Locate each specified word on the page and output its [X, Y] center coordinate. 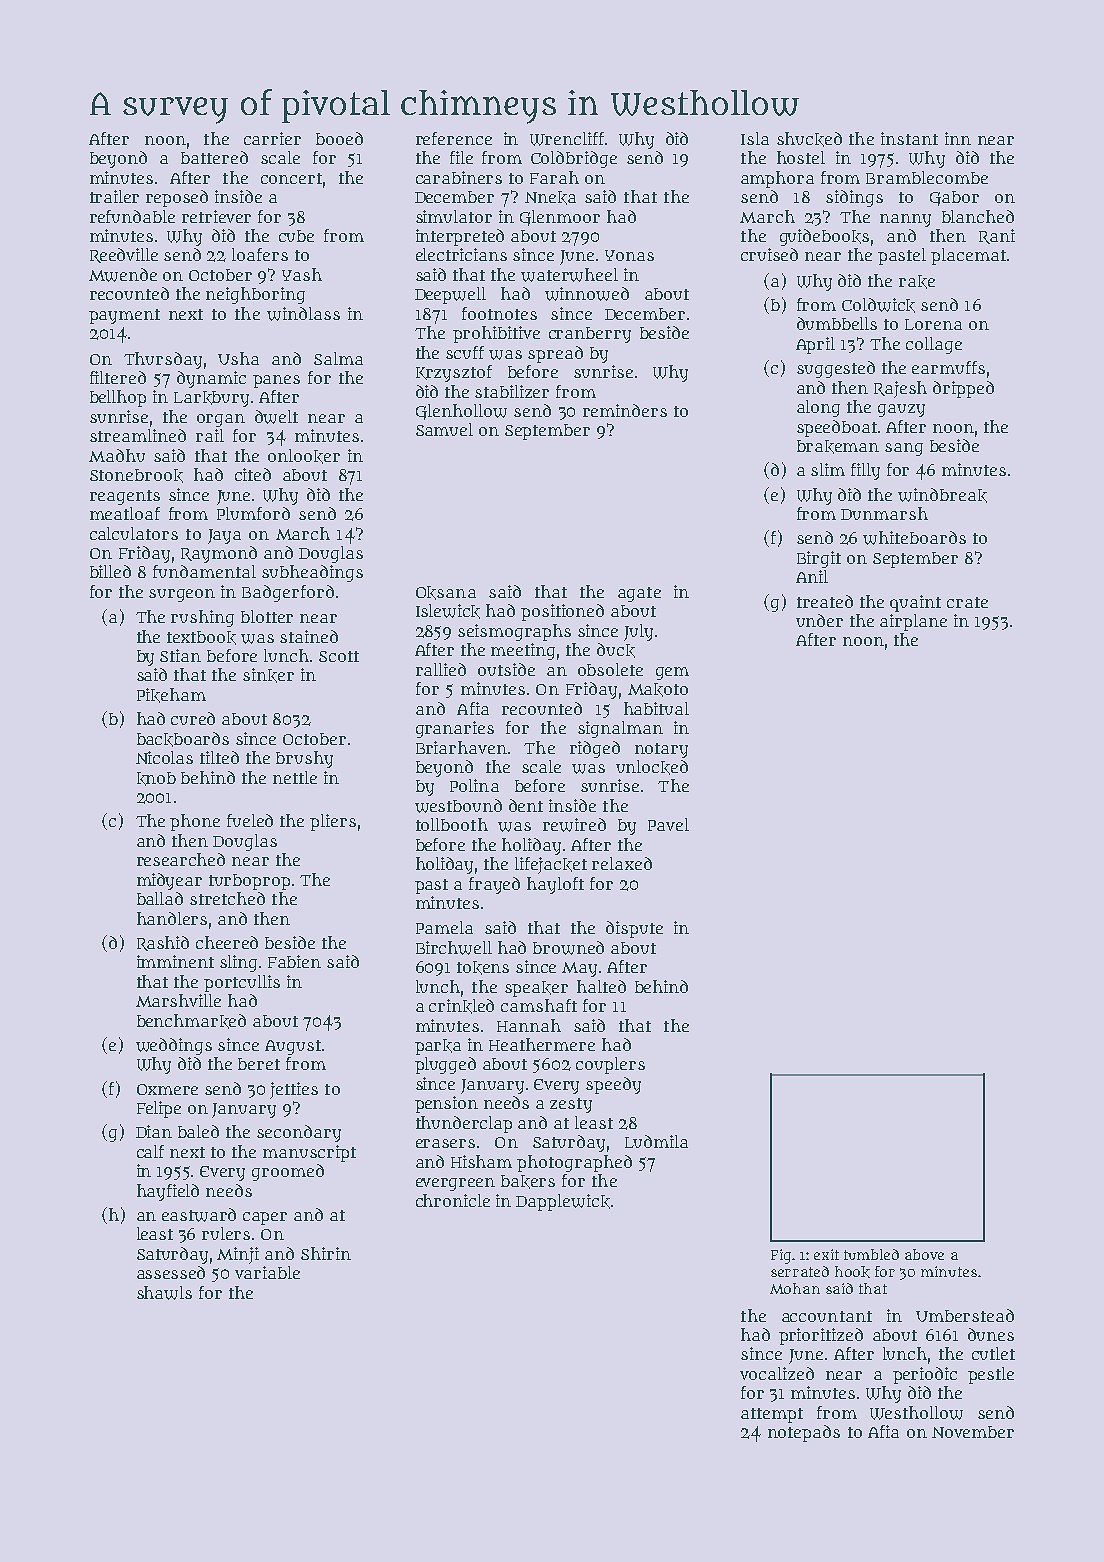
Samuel [444, 429]
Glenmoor [560, 218]
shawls [164, 1293]
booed [339, 138]
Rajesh [900, 389]
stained [309, 636]
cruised [769, 254]
